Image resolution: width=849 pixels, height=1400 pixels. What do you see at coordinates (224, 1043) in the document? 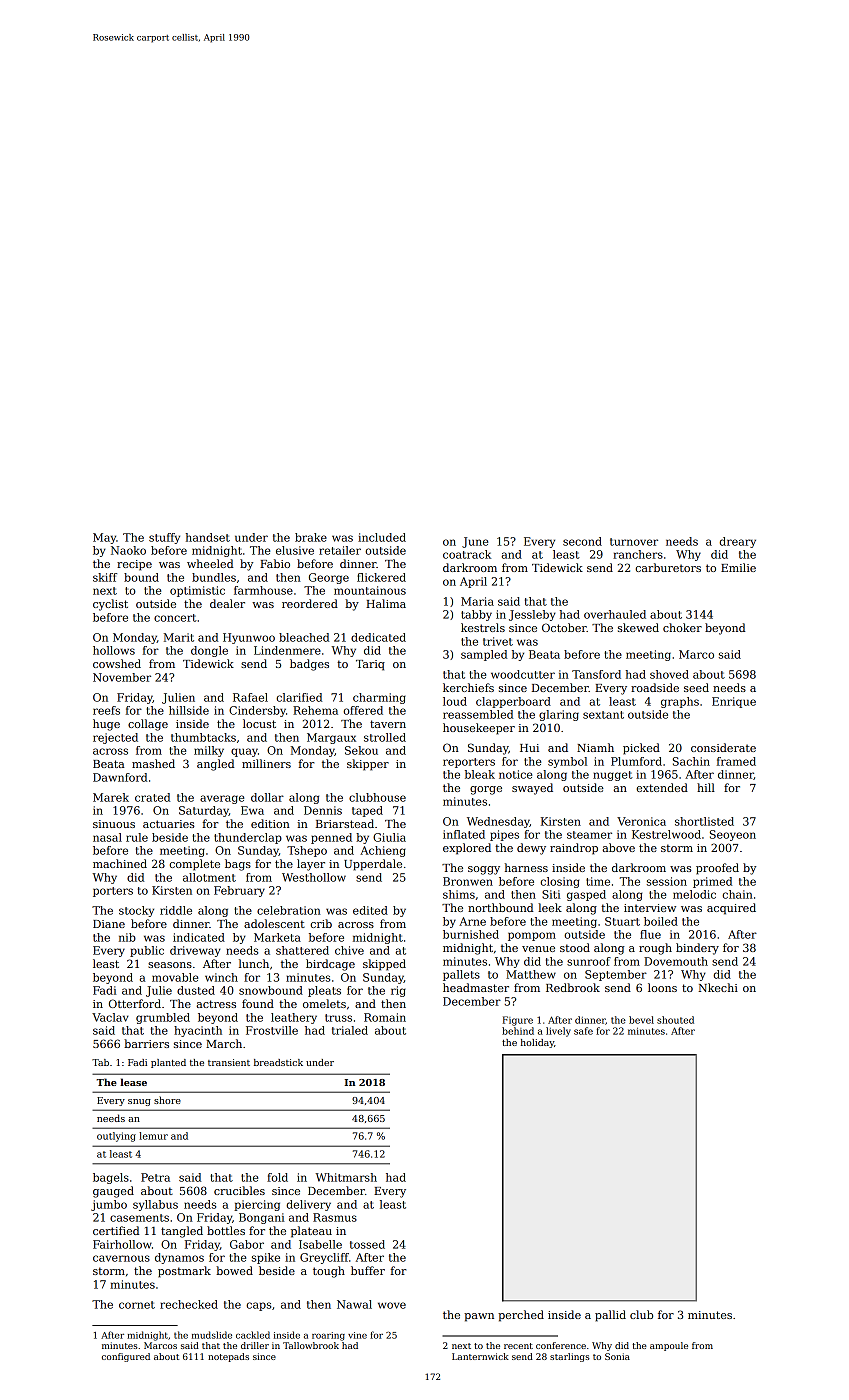
I see `March` at bounding box center [224, 1043].
